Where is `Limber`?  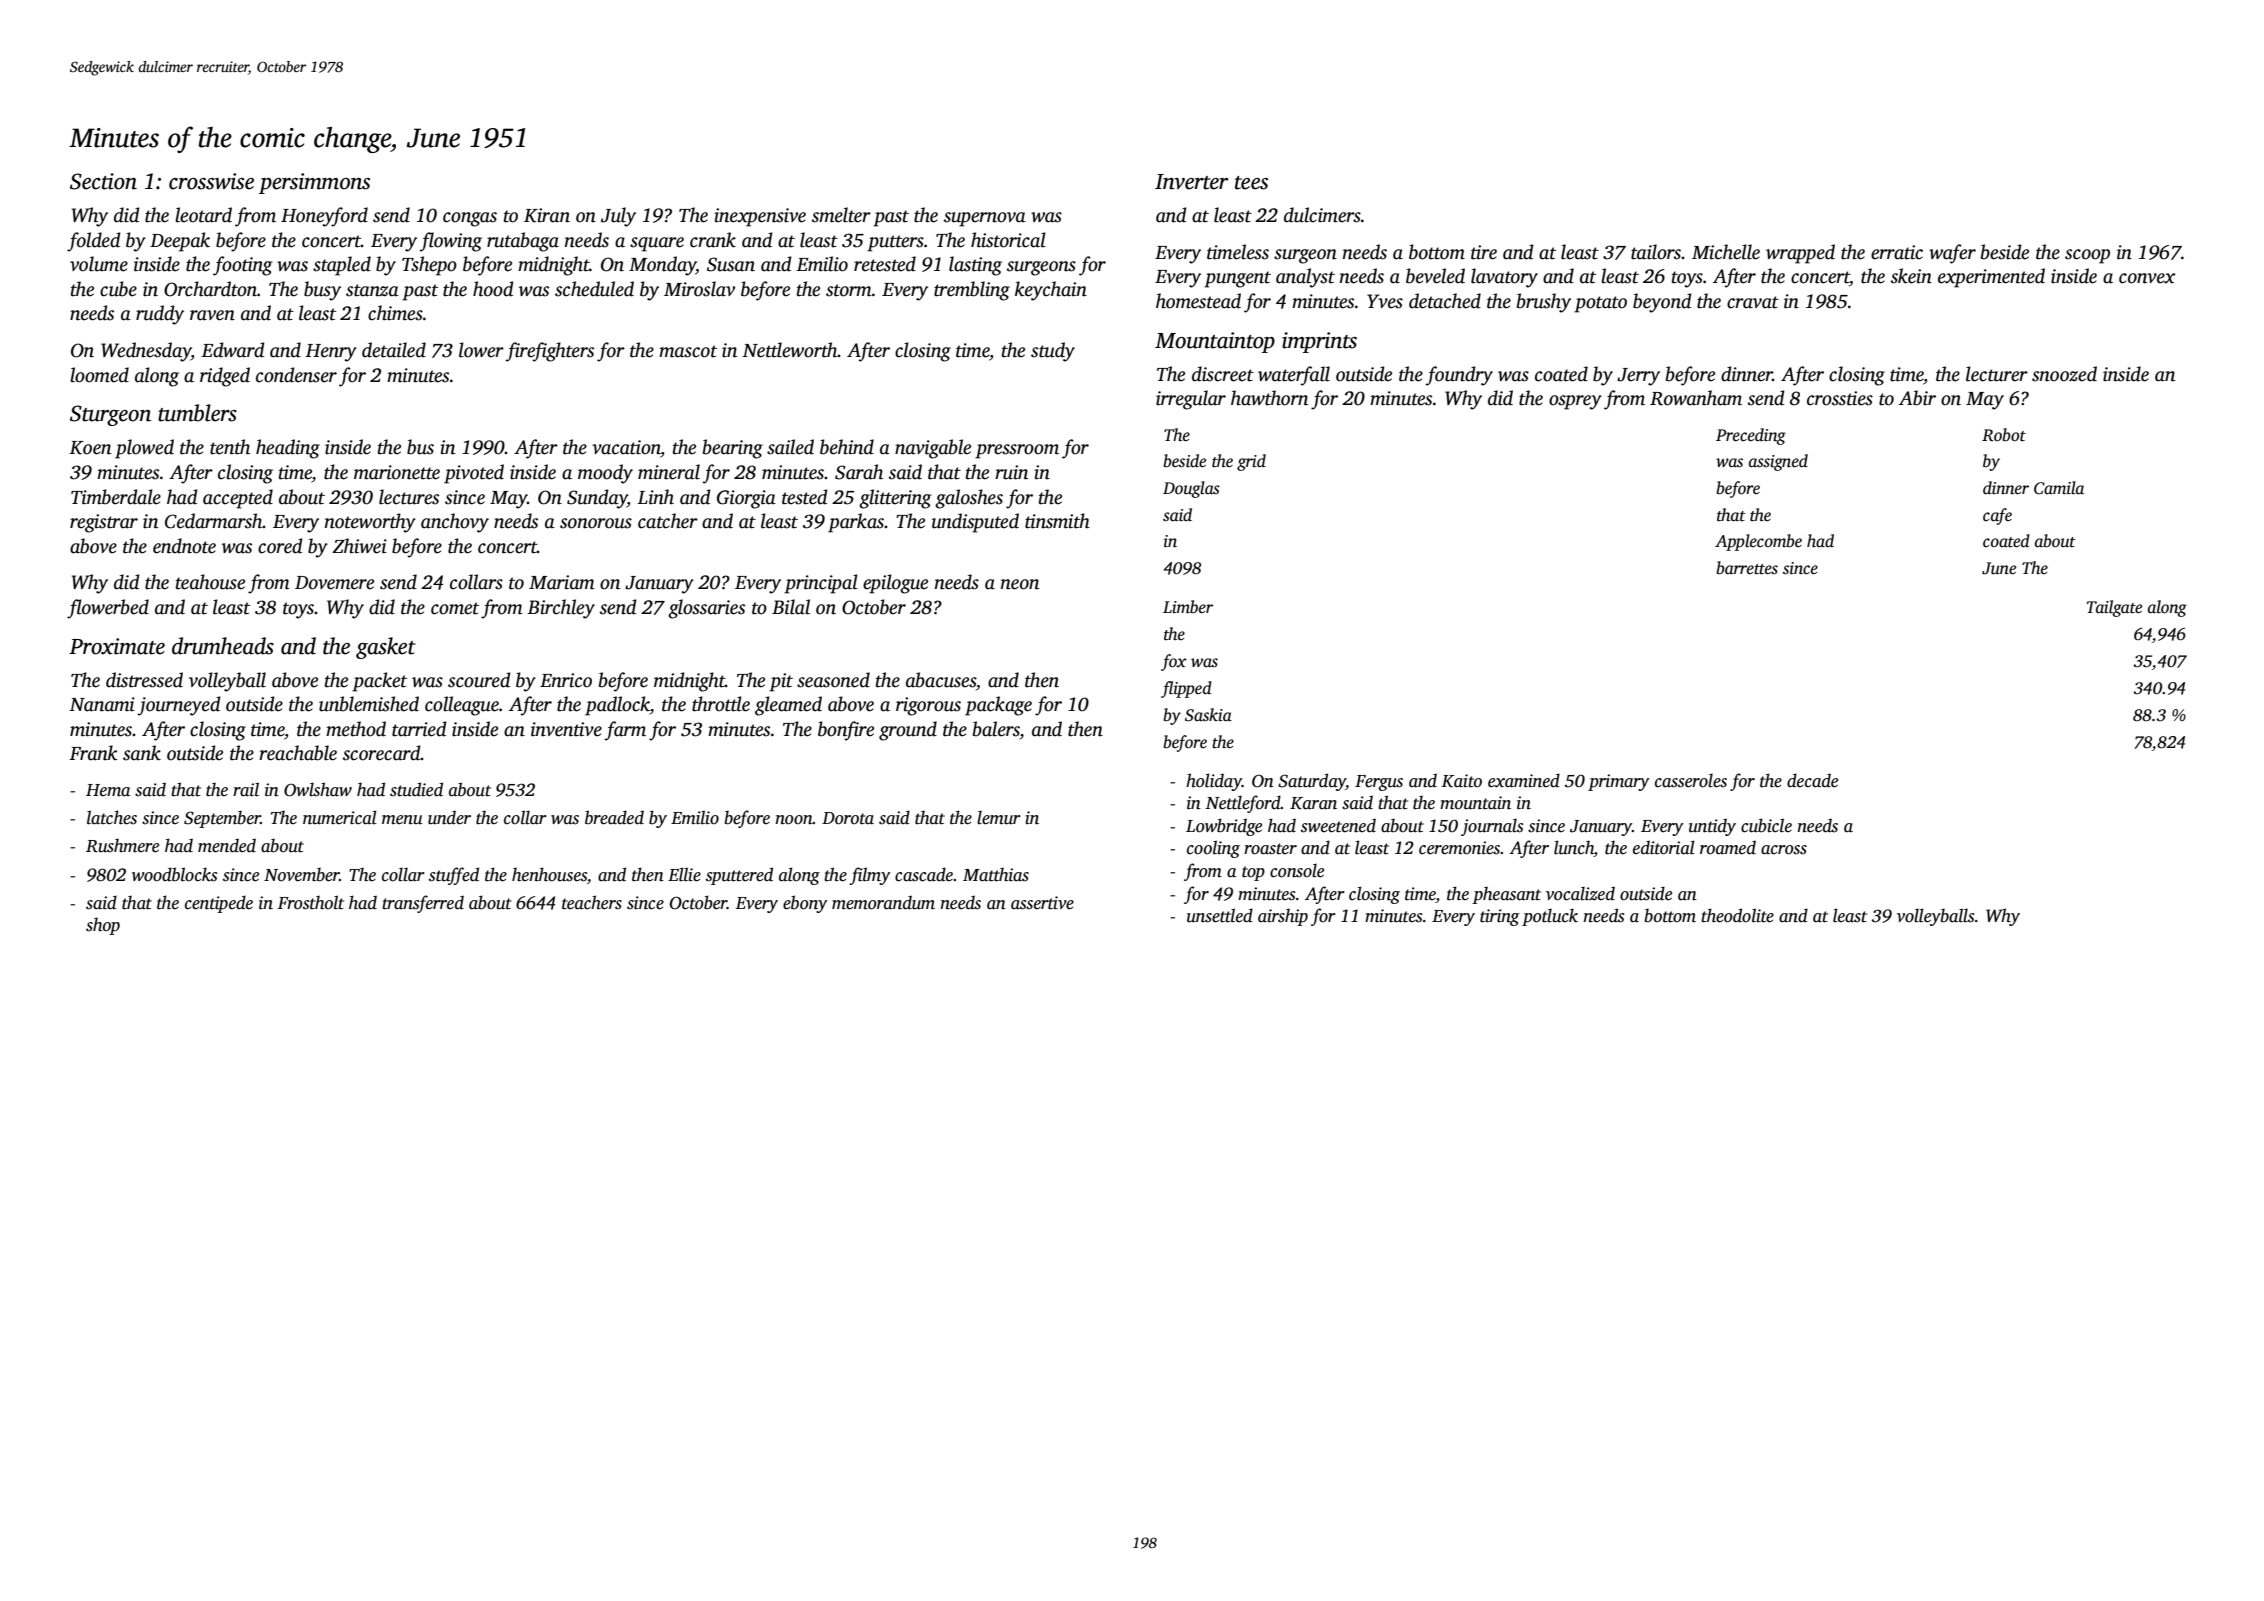
Limber is located at coordinates (1188, 606).
